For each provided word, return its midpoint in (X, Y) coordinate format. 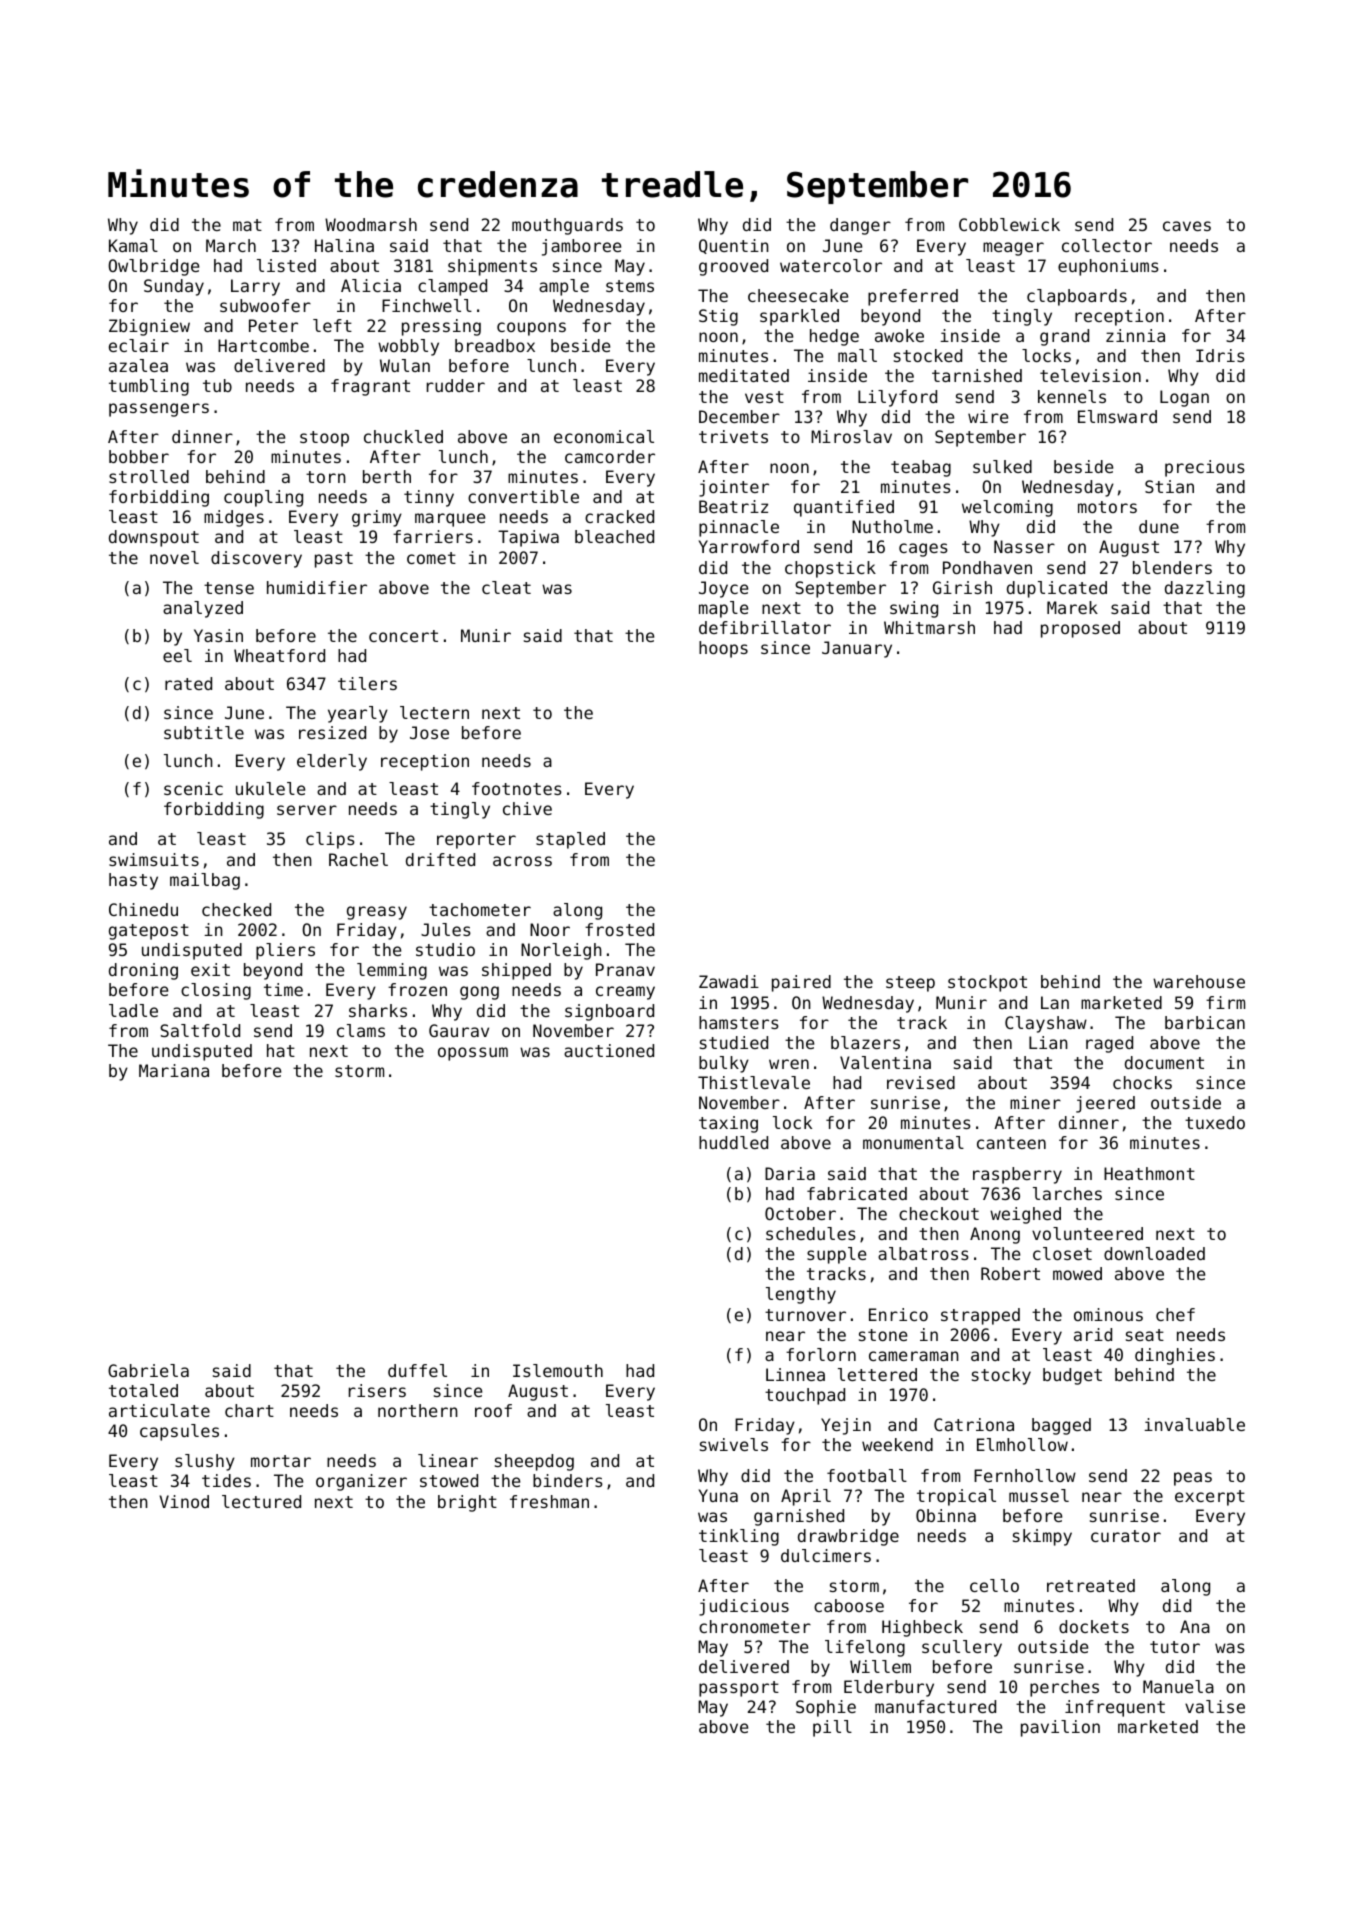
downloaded (1154, 1253)
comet (431, 558)
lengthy (801, 1295)
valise (1215, 1706)
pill (832, 1728)
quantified (844, 508)
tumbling (149, 387)
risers (377, 1390)
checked (236, 909)
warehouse (1199, 981)
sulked (1002, 466)
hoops (723, 649)
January (857, 649)
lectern (434, 712)
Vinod (184, 1501)
